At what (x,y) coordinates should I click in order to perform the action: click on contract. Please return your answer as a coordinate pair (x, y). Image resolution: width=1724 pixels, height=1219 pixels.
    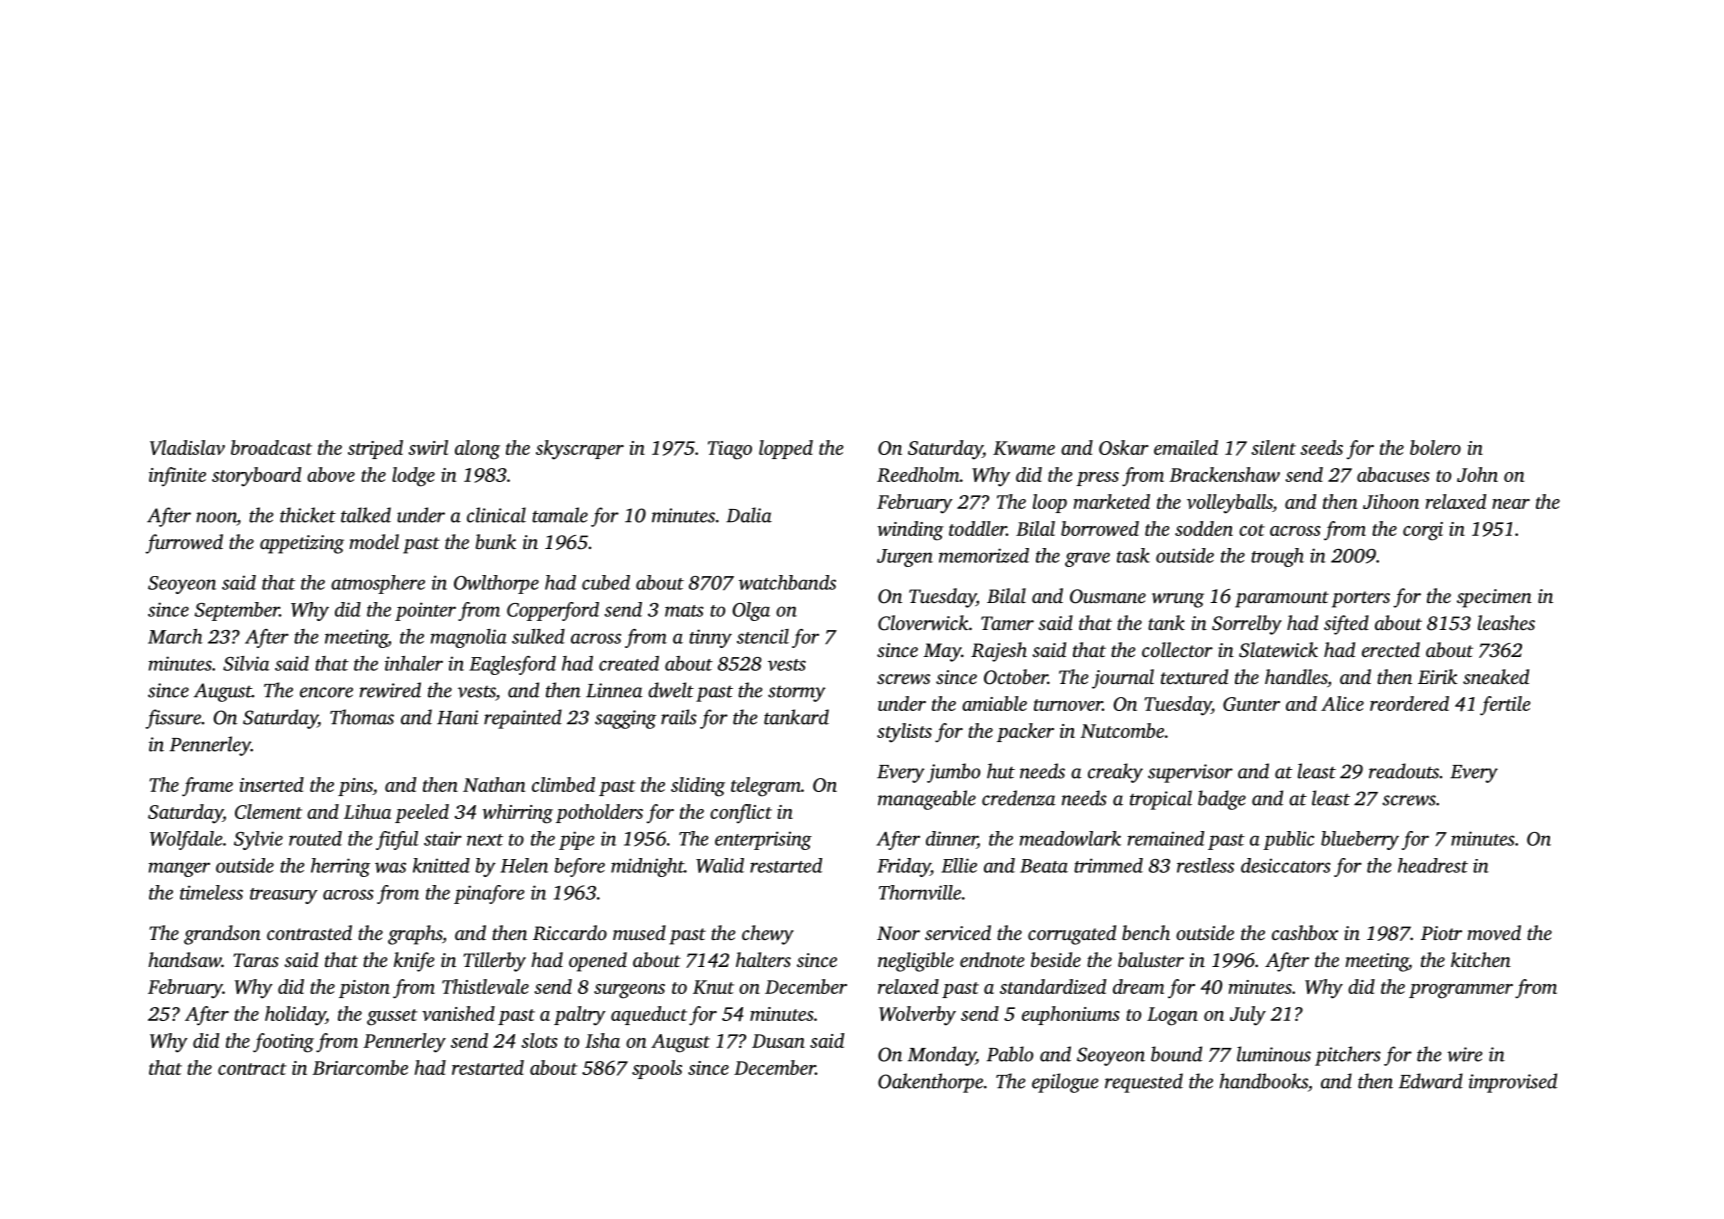
    Looking at the image, I should click on (252, 1069).
